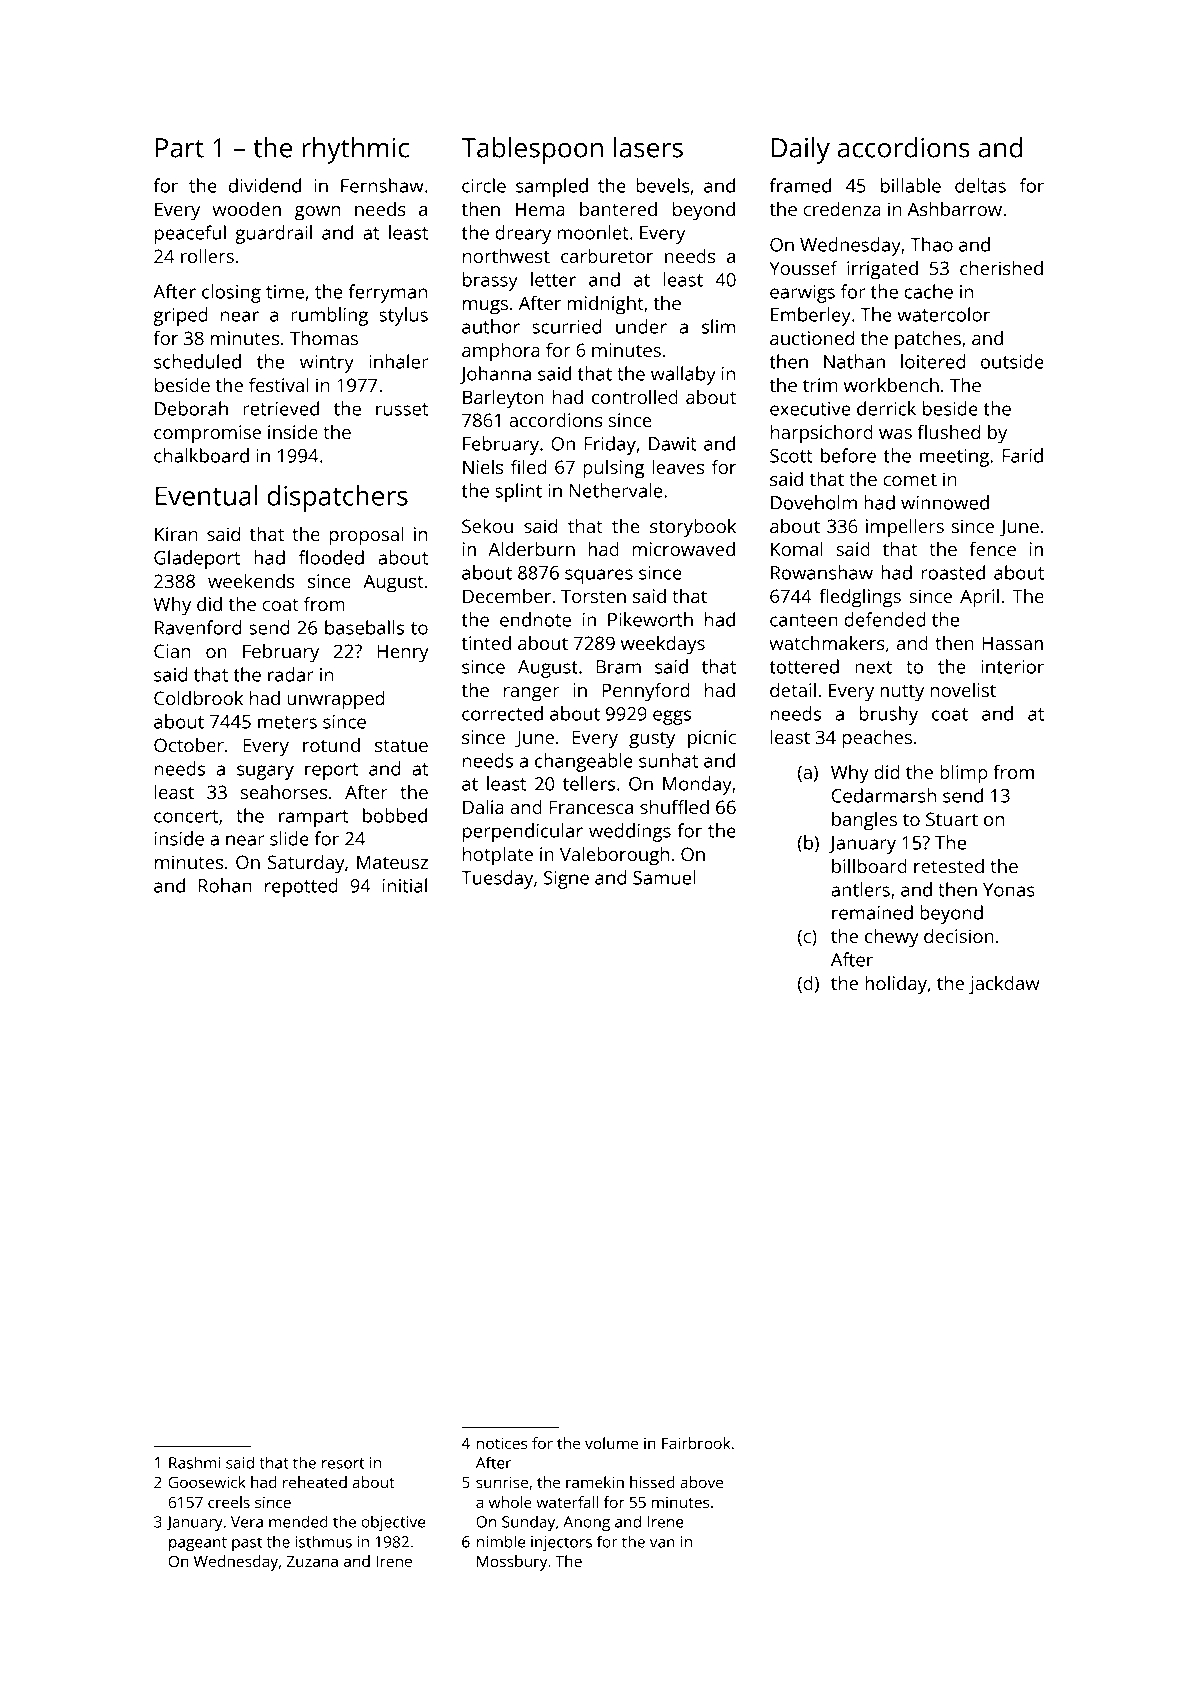 Image resolution: width=1198 pixels, height=1694 pixels. I want to click on lasers, so click(648, 147).
